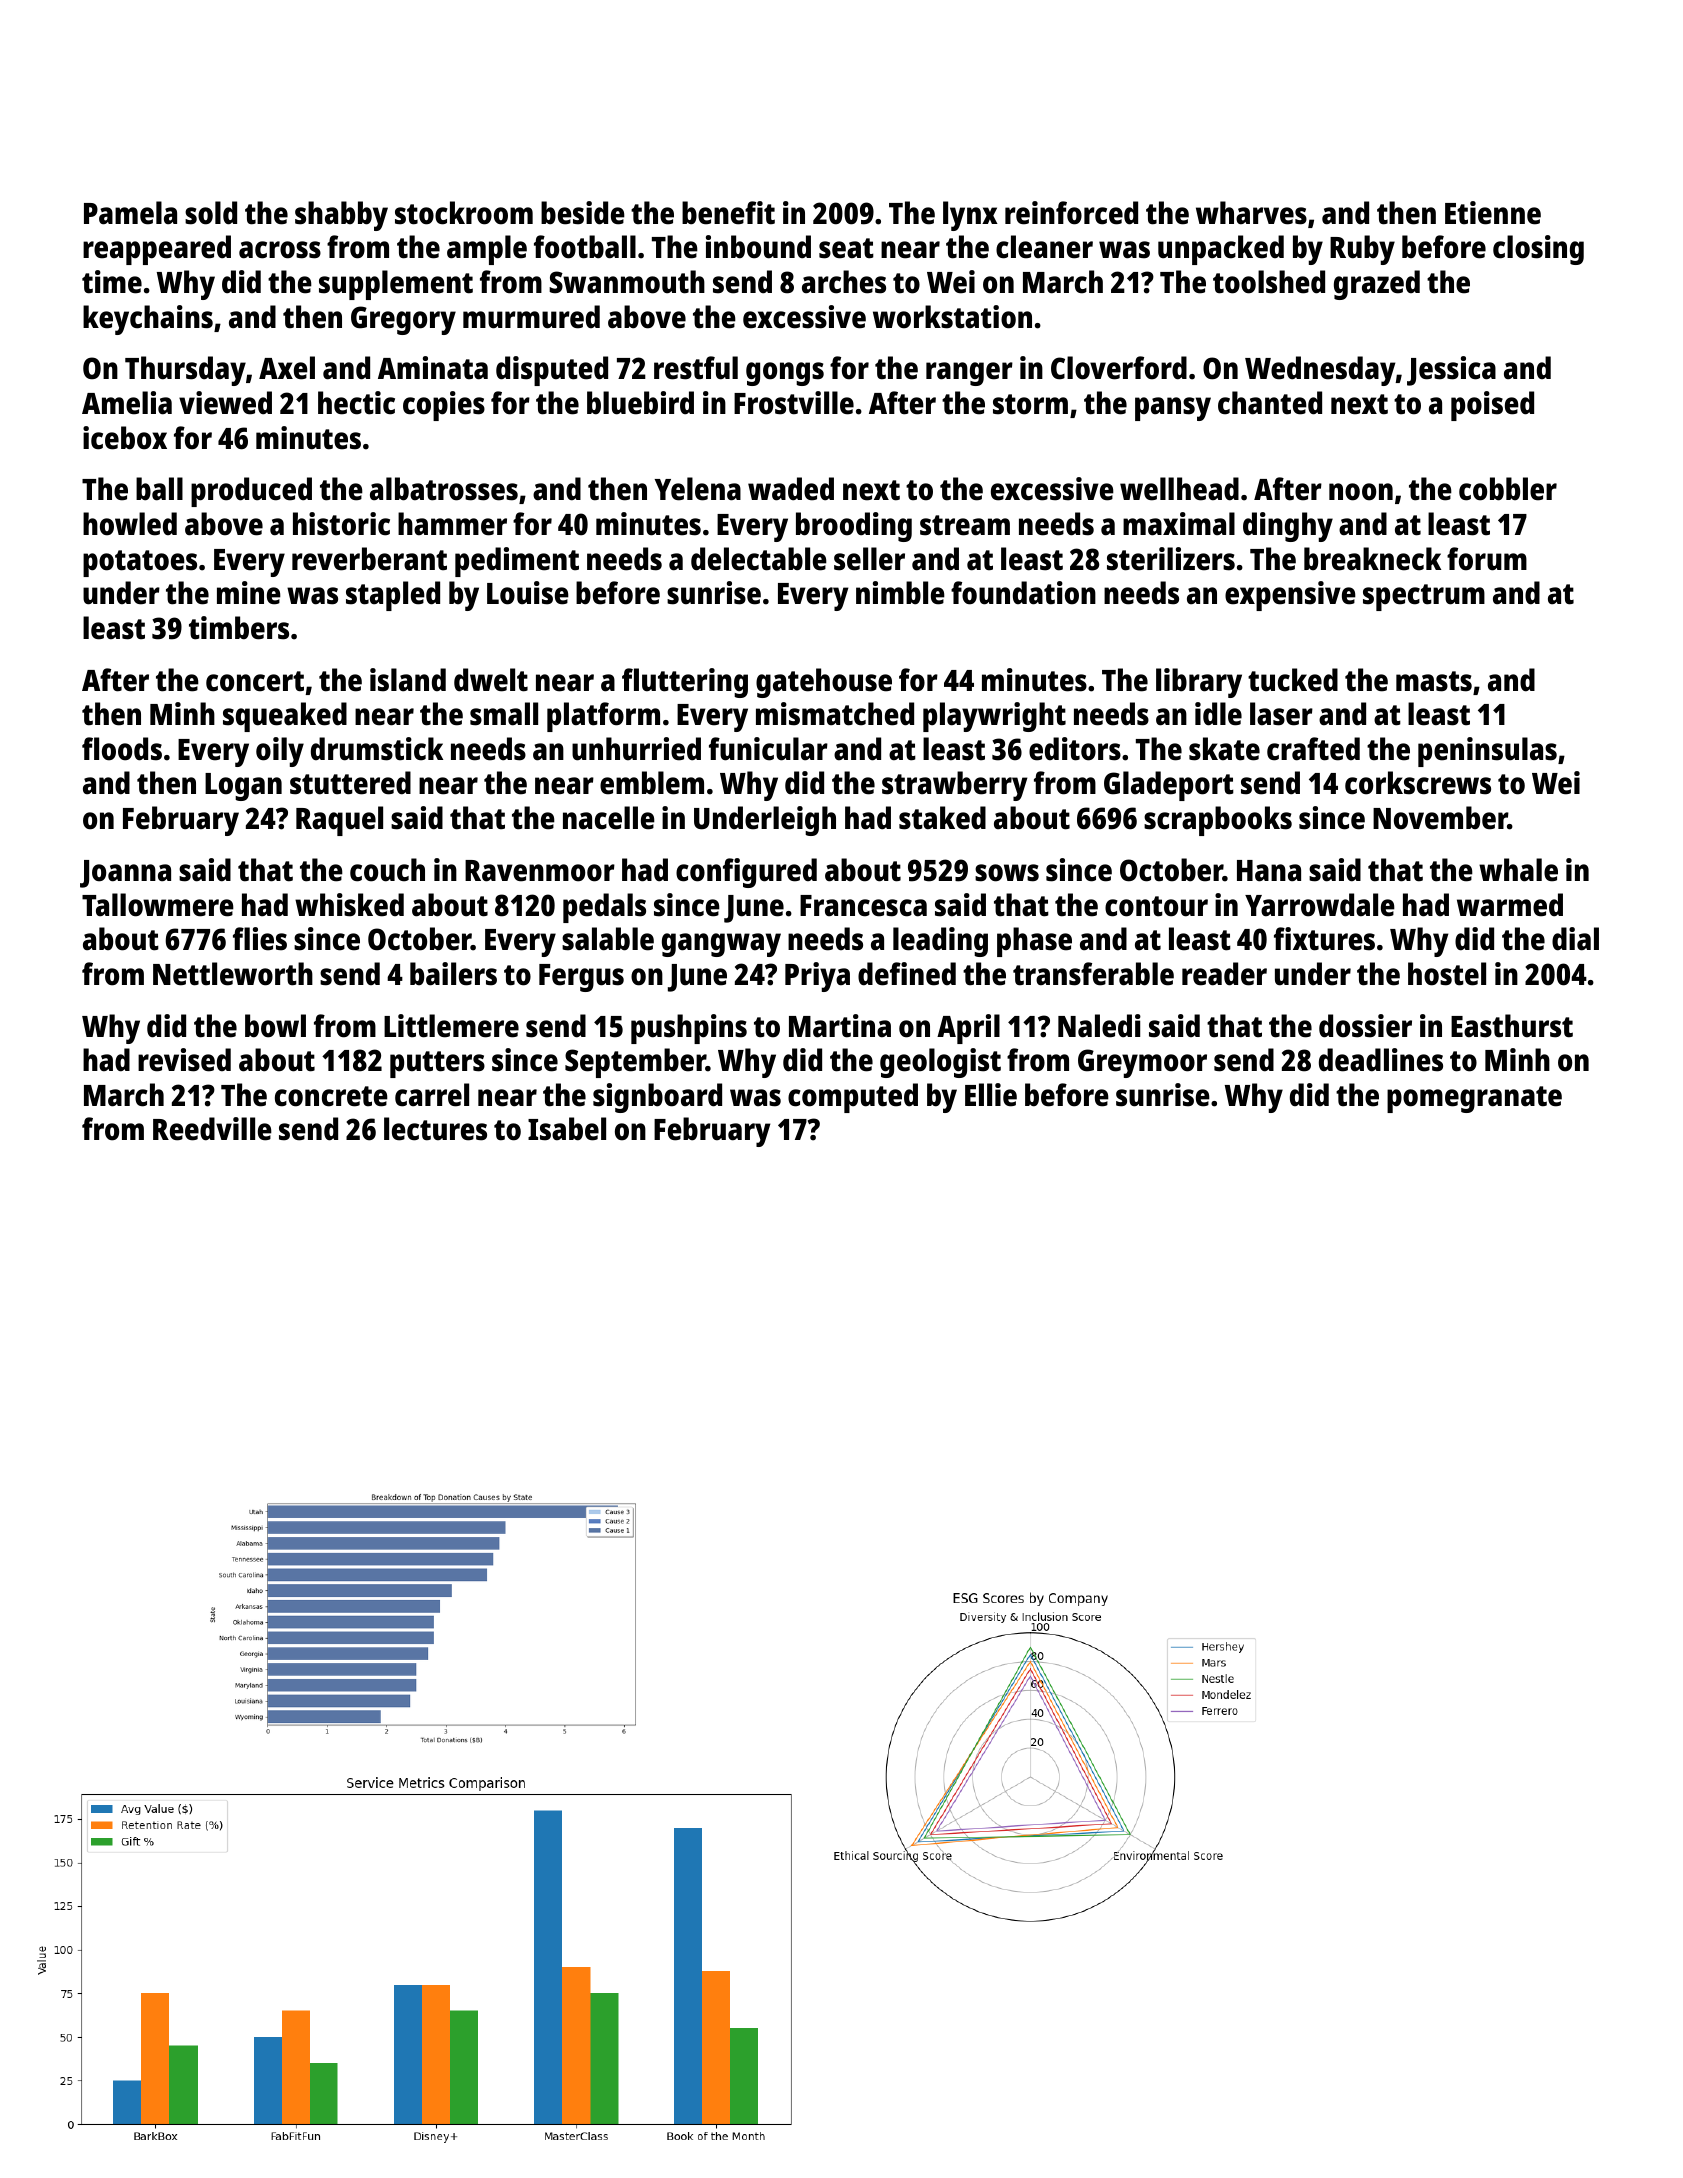 This document has height=2178, width=1683. What do you see at coordinates (900, 593) in the document?
I see `nimble` at bounding box center [900, 593].
